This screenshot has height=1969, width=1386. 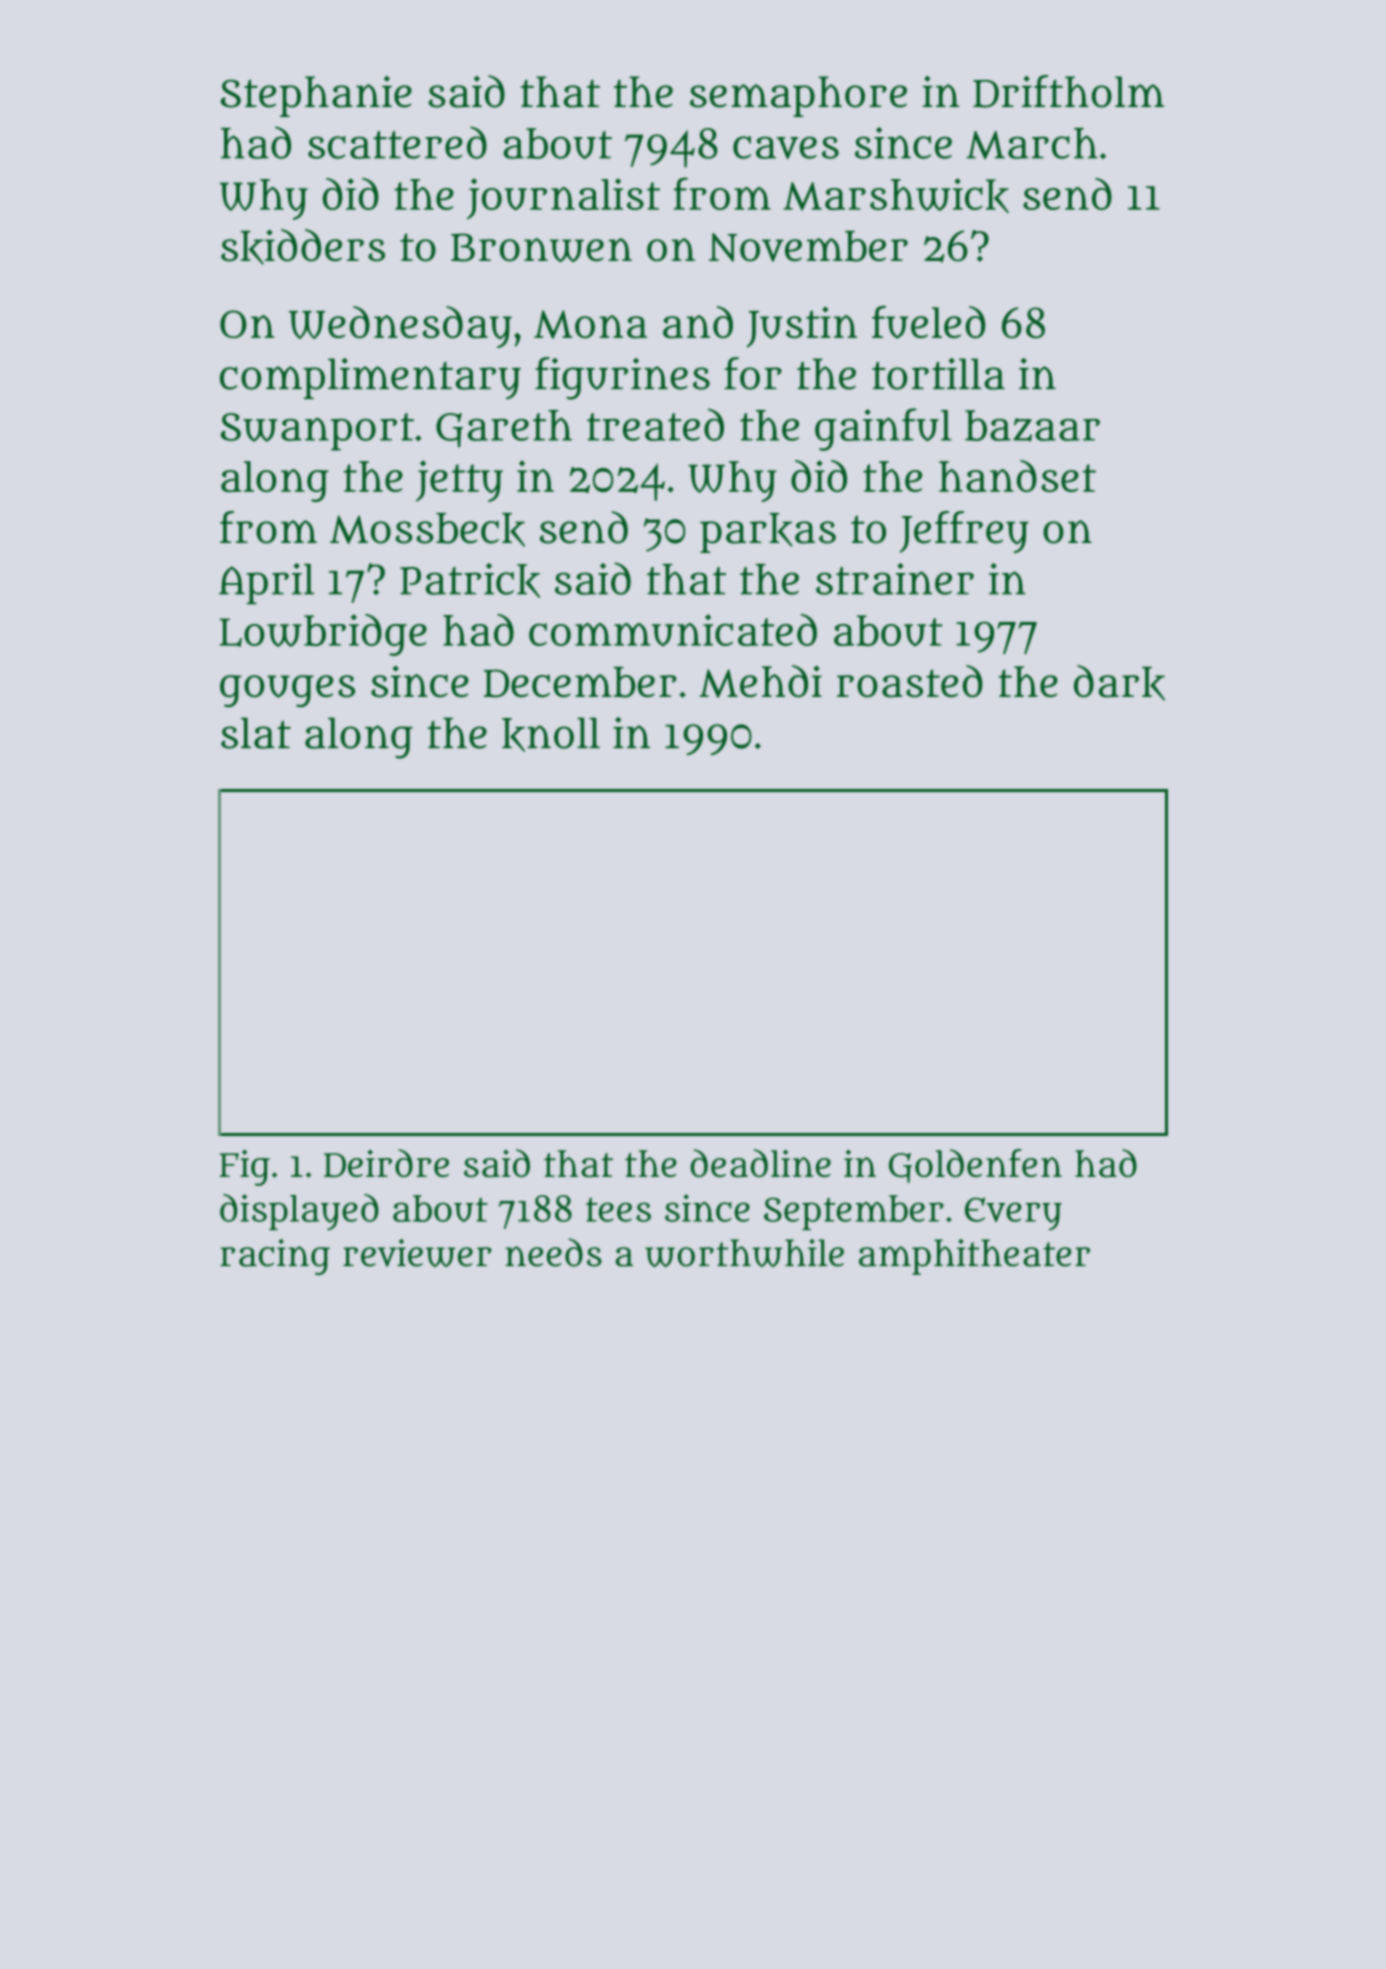 What do you see at coordinates (303, 247) in the screenshot?
I see `skidders` at bounding box center [303, 247].
